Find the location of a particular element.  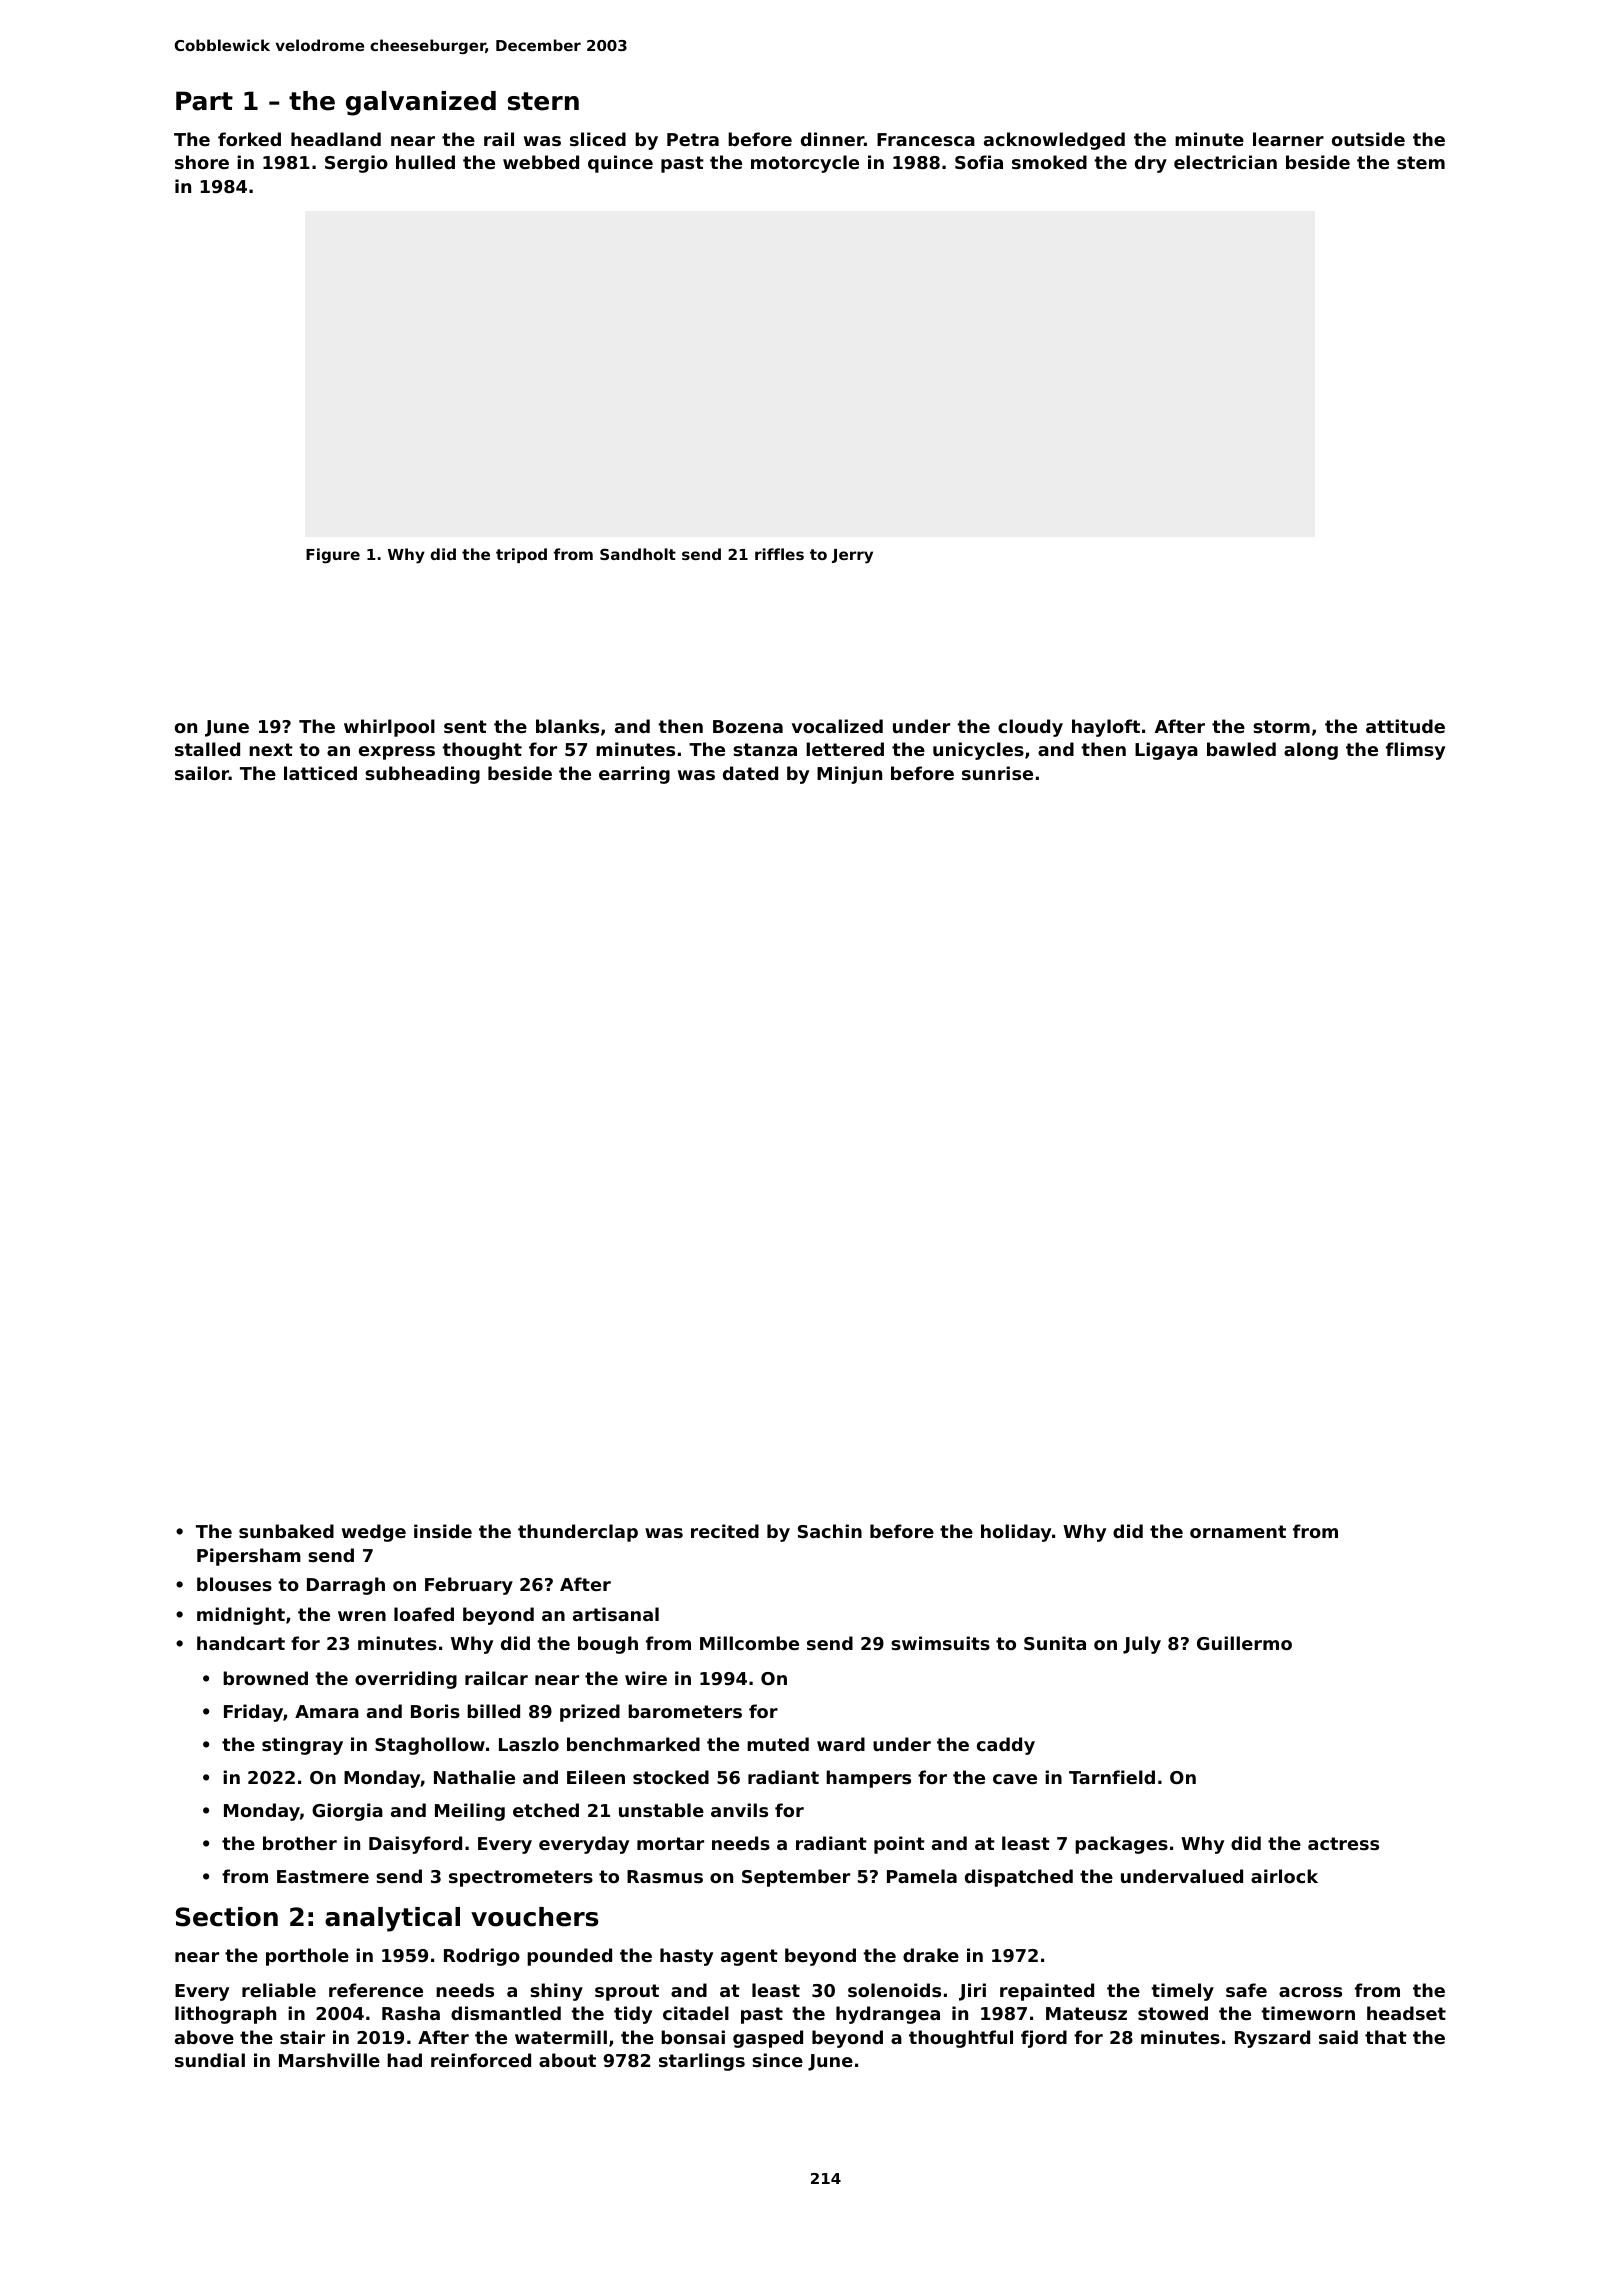

Section is located at coordinates (227, 1917).
